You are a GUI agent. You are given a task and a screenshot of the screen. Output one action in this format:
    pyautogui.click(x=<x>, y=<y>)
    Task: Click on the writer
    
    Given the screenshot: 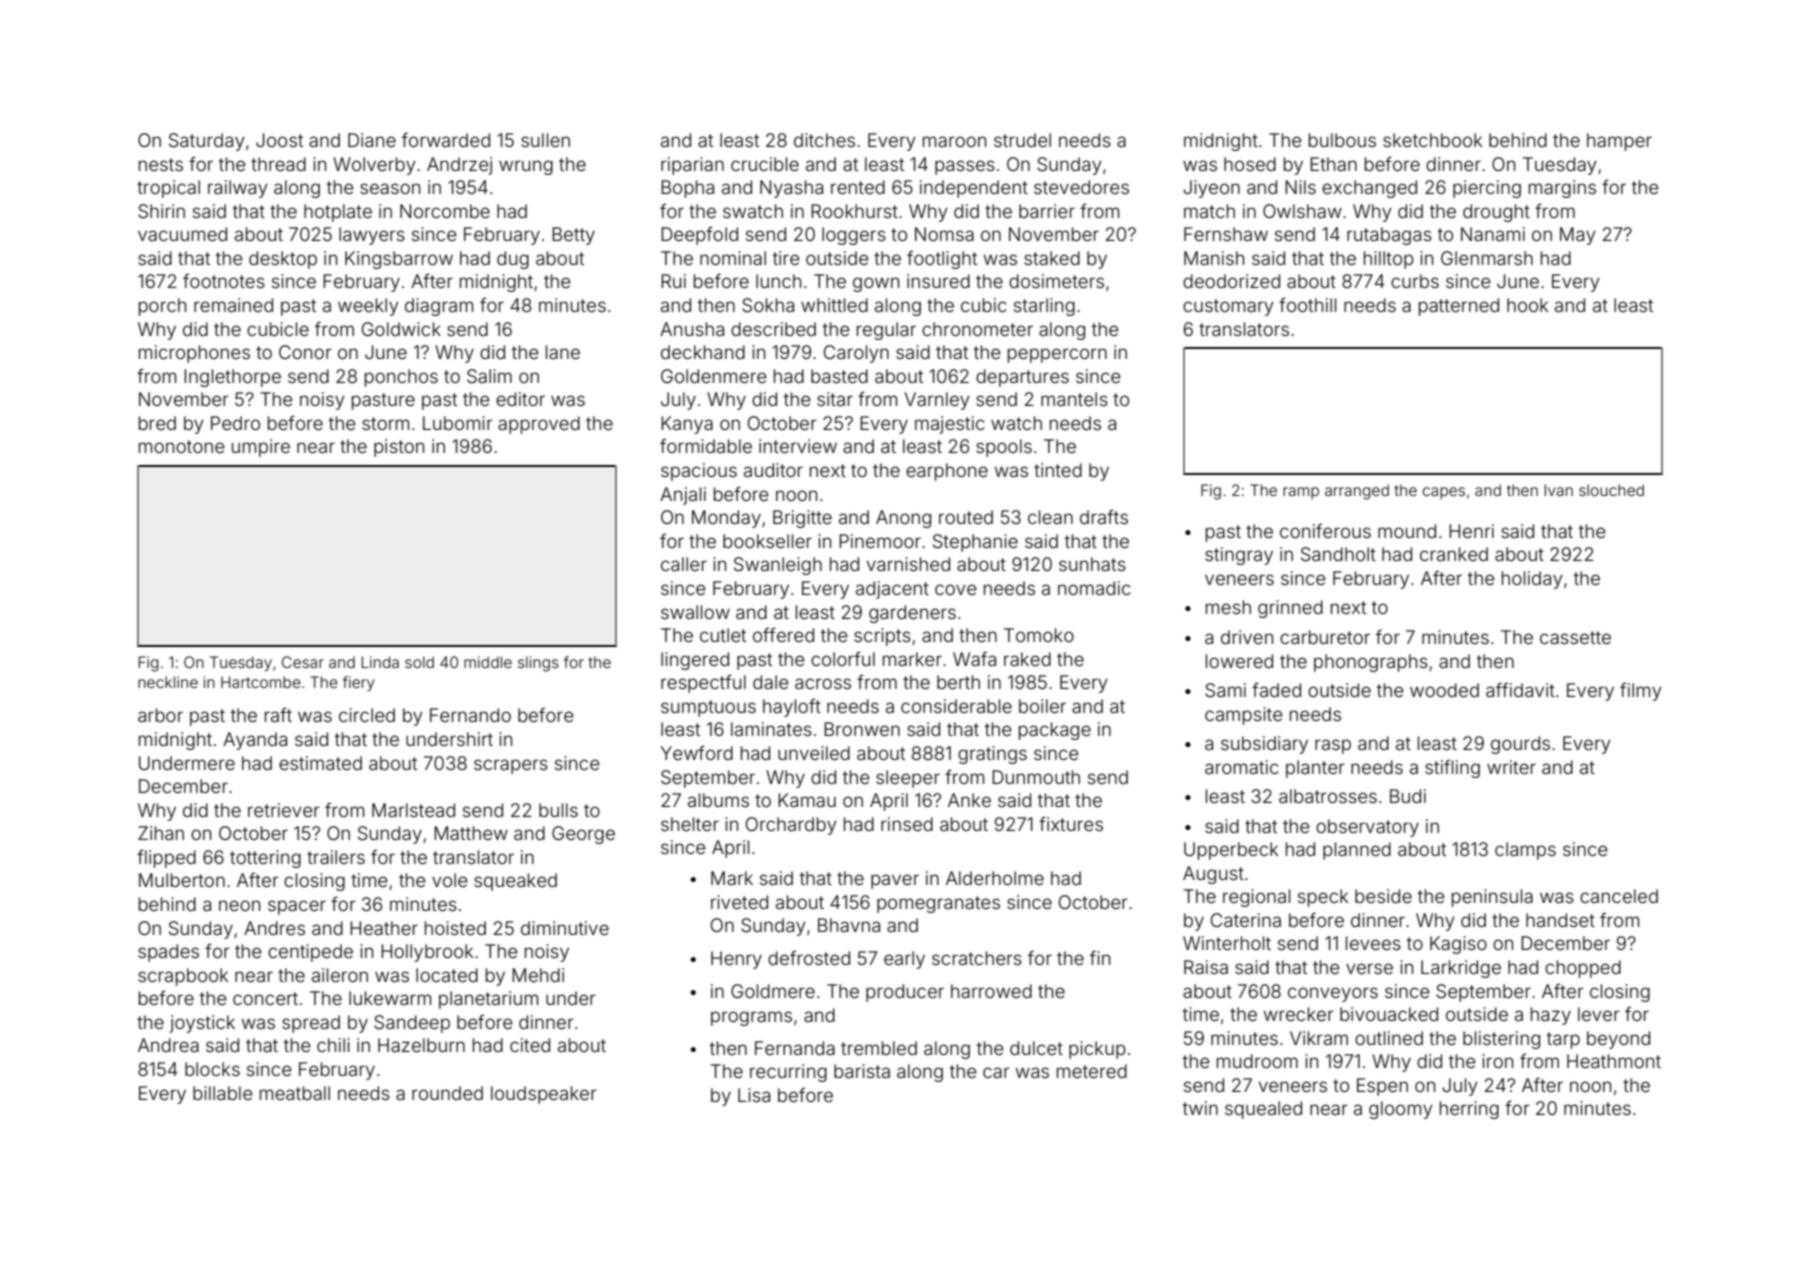 What is the action you would take?
    pyautogui.click(x=1511, y=767)
